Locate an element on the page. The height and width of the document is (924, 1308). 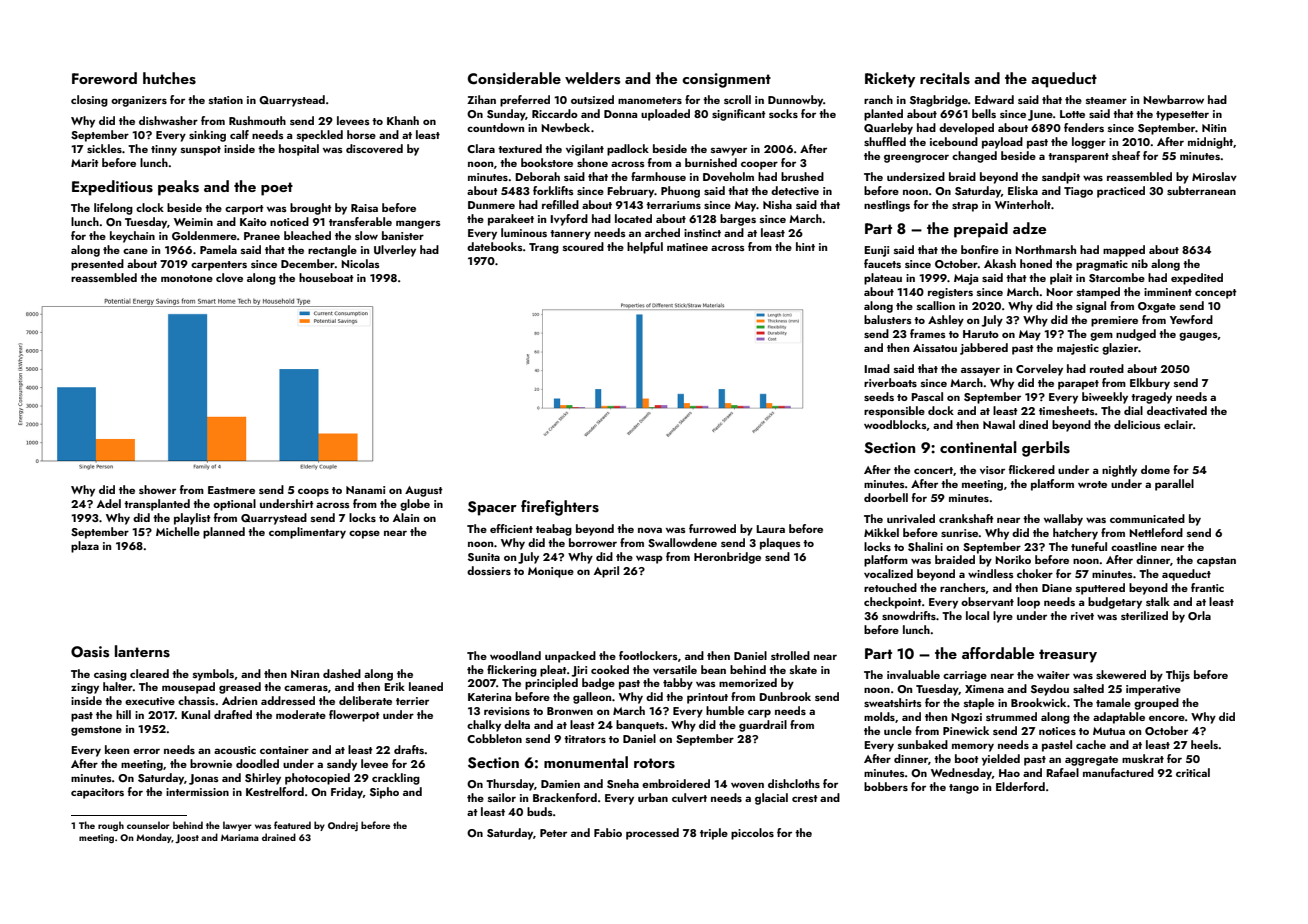
midnight is located at coordinates (1210, 143).
